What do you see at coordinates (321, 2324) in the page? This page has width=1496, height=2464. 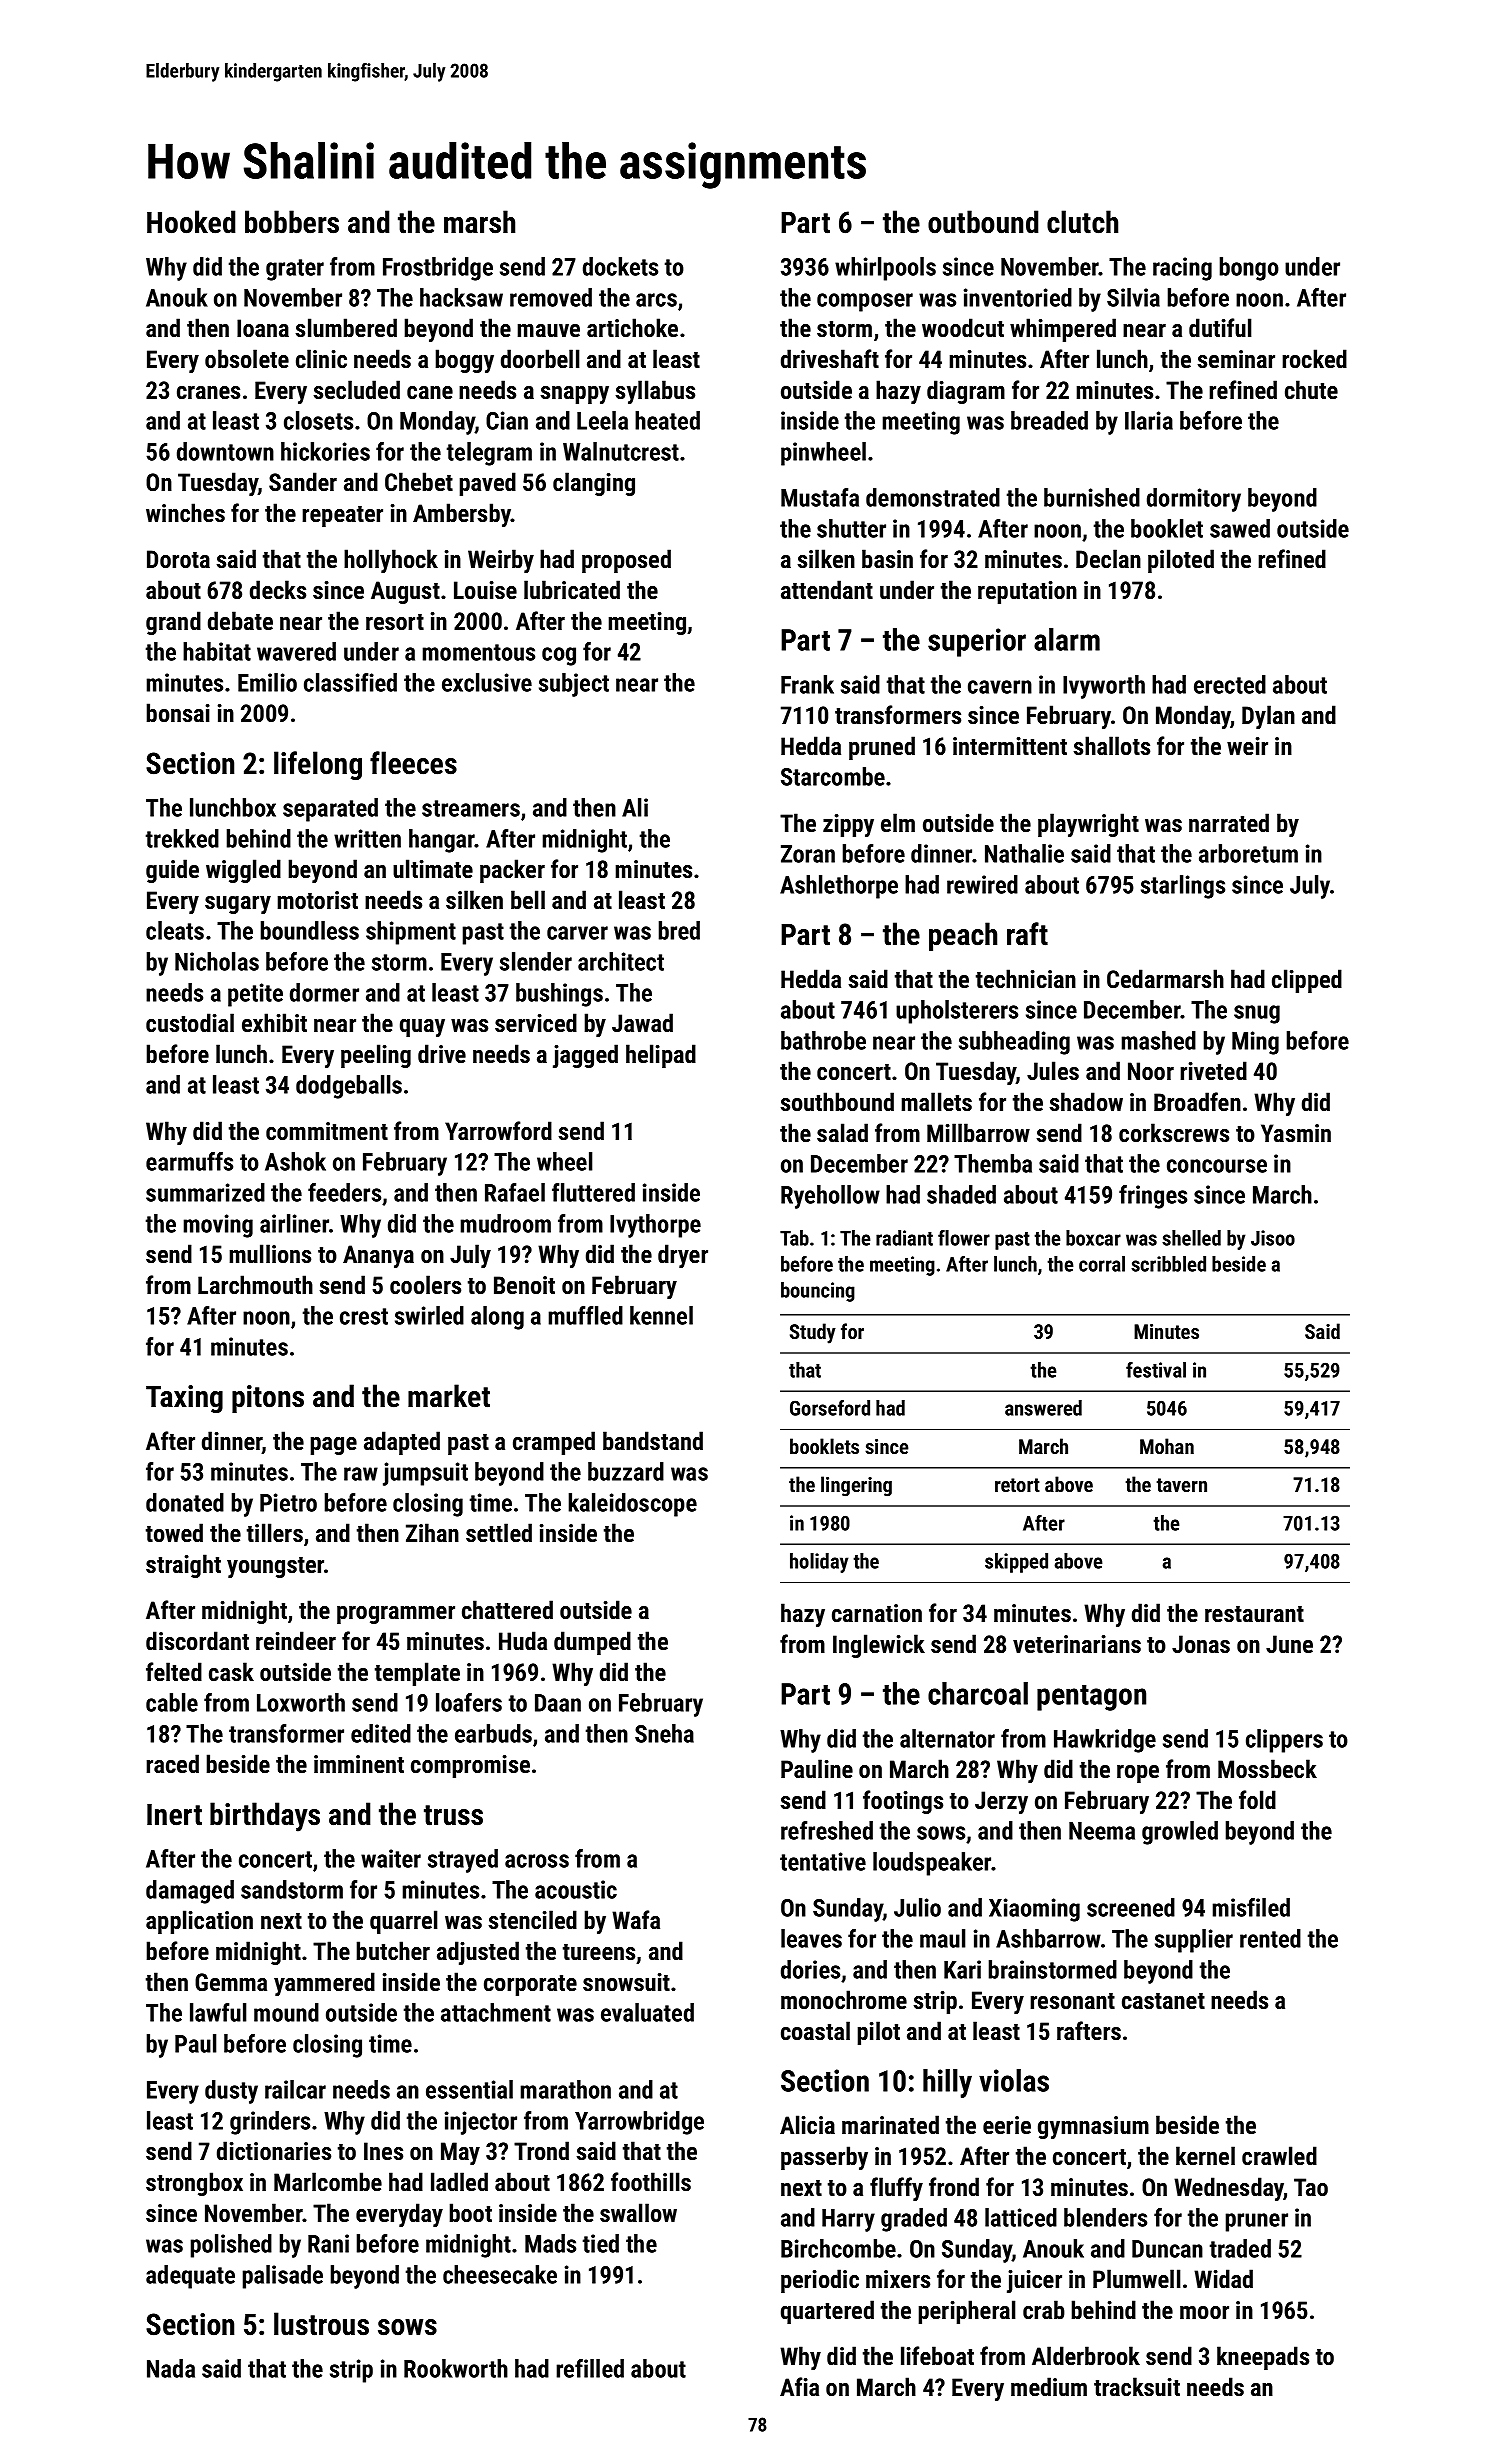 I see `lustrous` at bounding box center [321, 2324].
